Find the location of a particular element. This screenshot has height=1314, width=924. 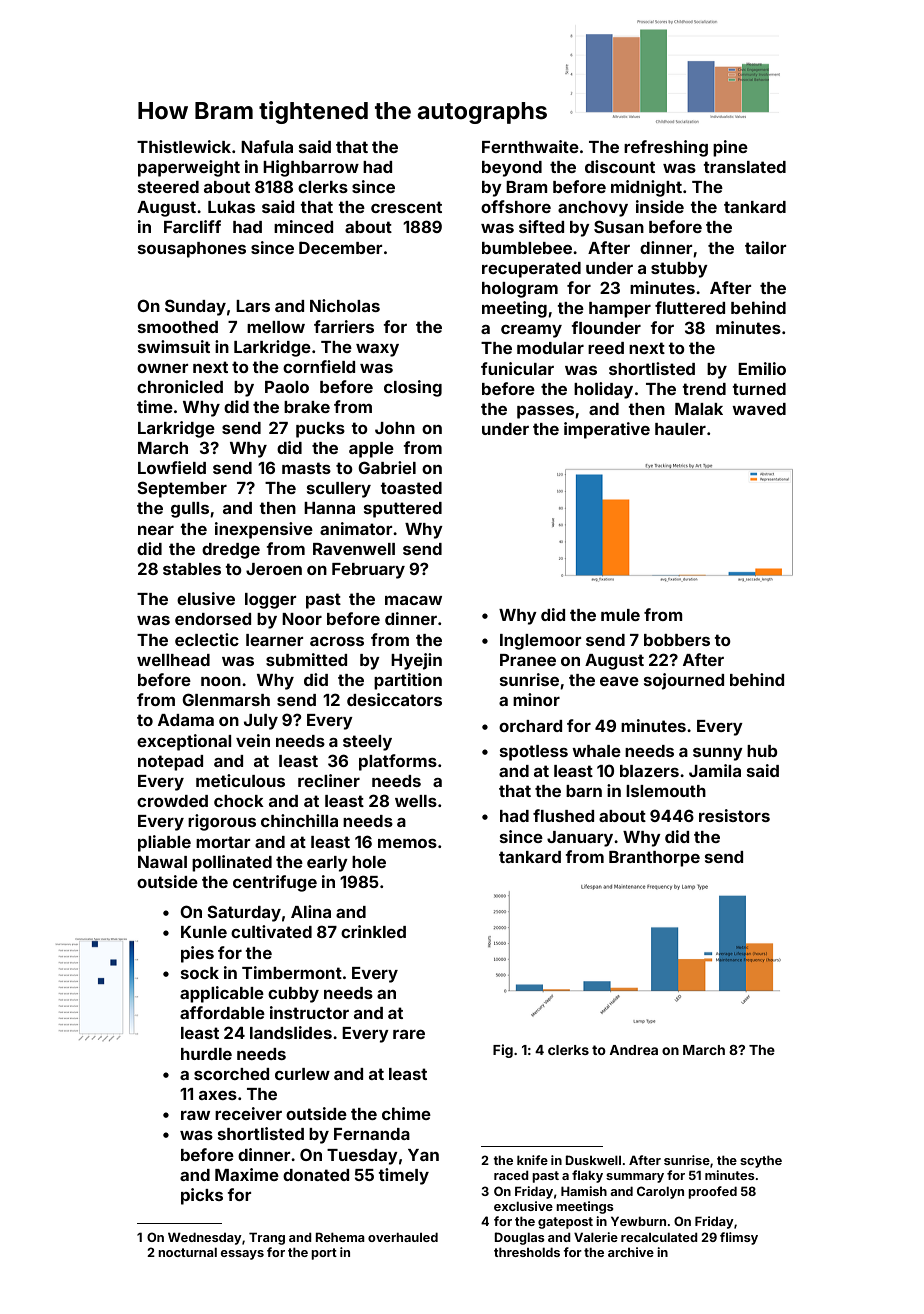

hologram is located at coordinates (520, 290).
